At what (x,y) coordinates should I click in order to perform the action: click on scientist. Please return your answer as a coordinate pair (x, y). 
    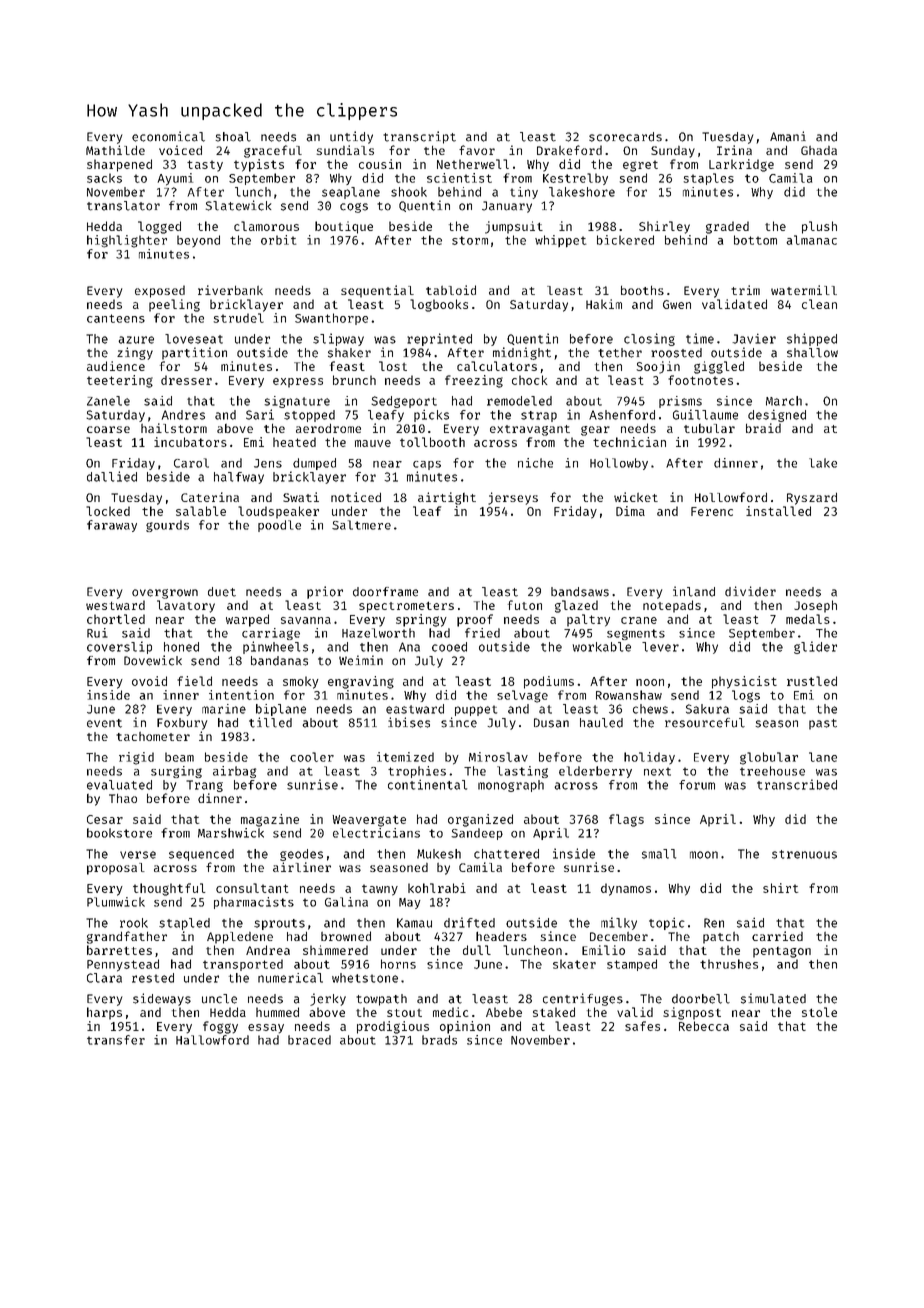
    Looking at the image, I should click on (459, 178).
